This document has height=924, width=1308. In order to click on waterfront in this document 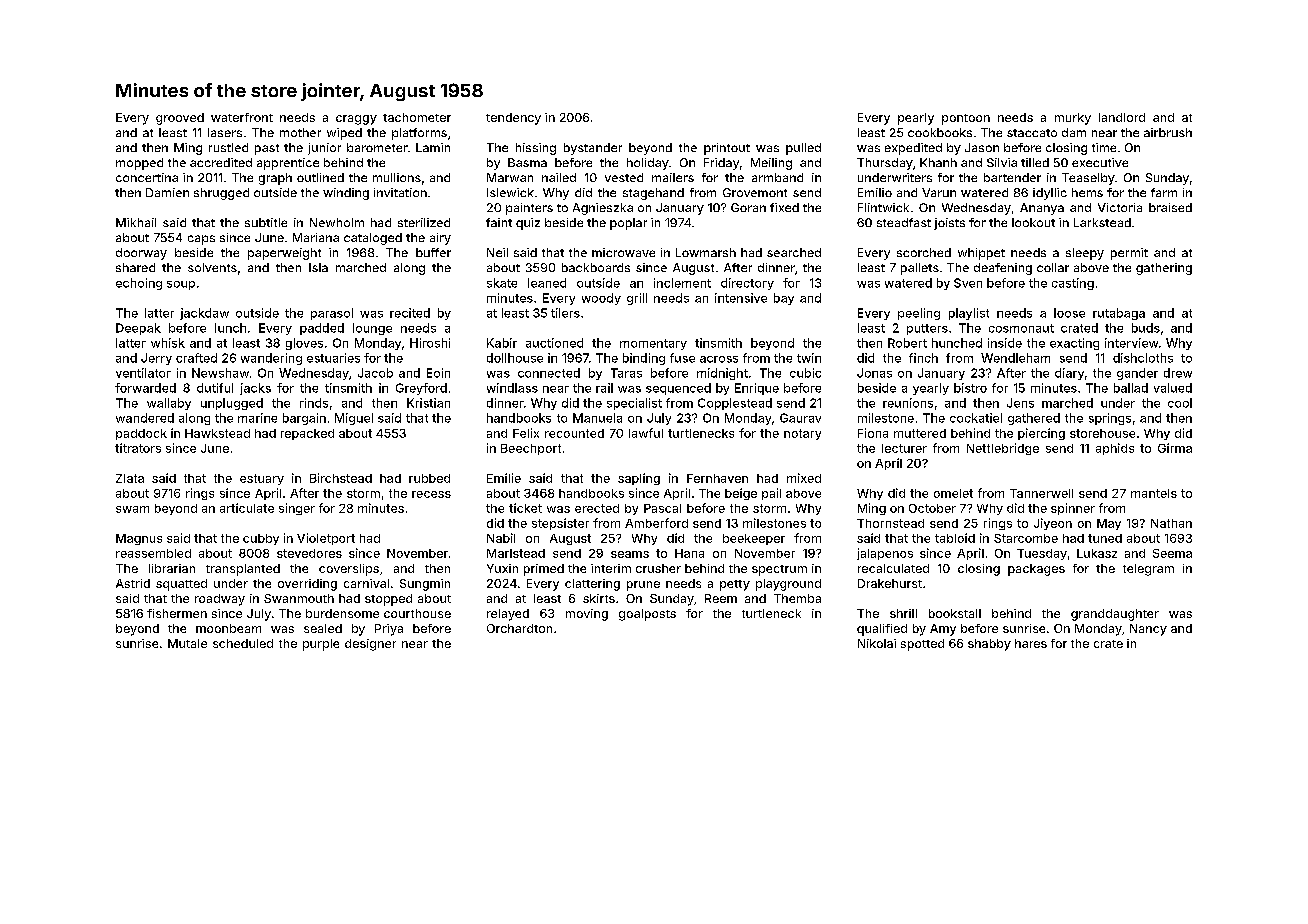, I will do `click(242, 117)`.
